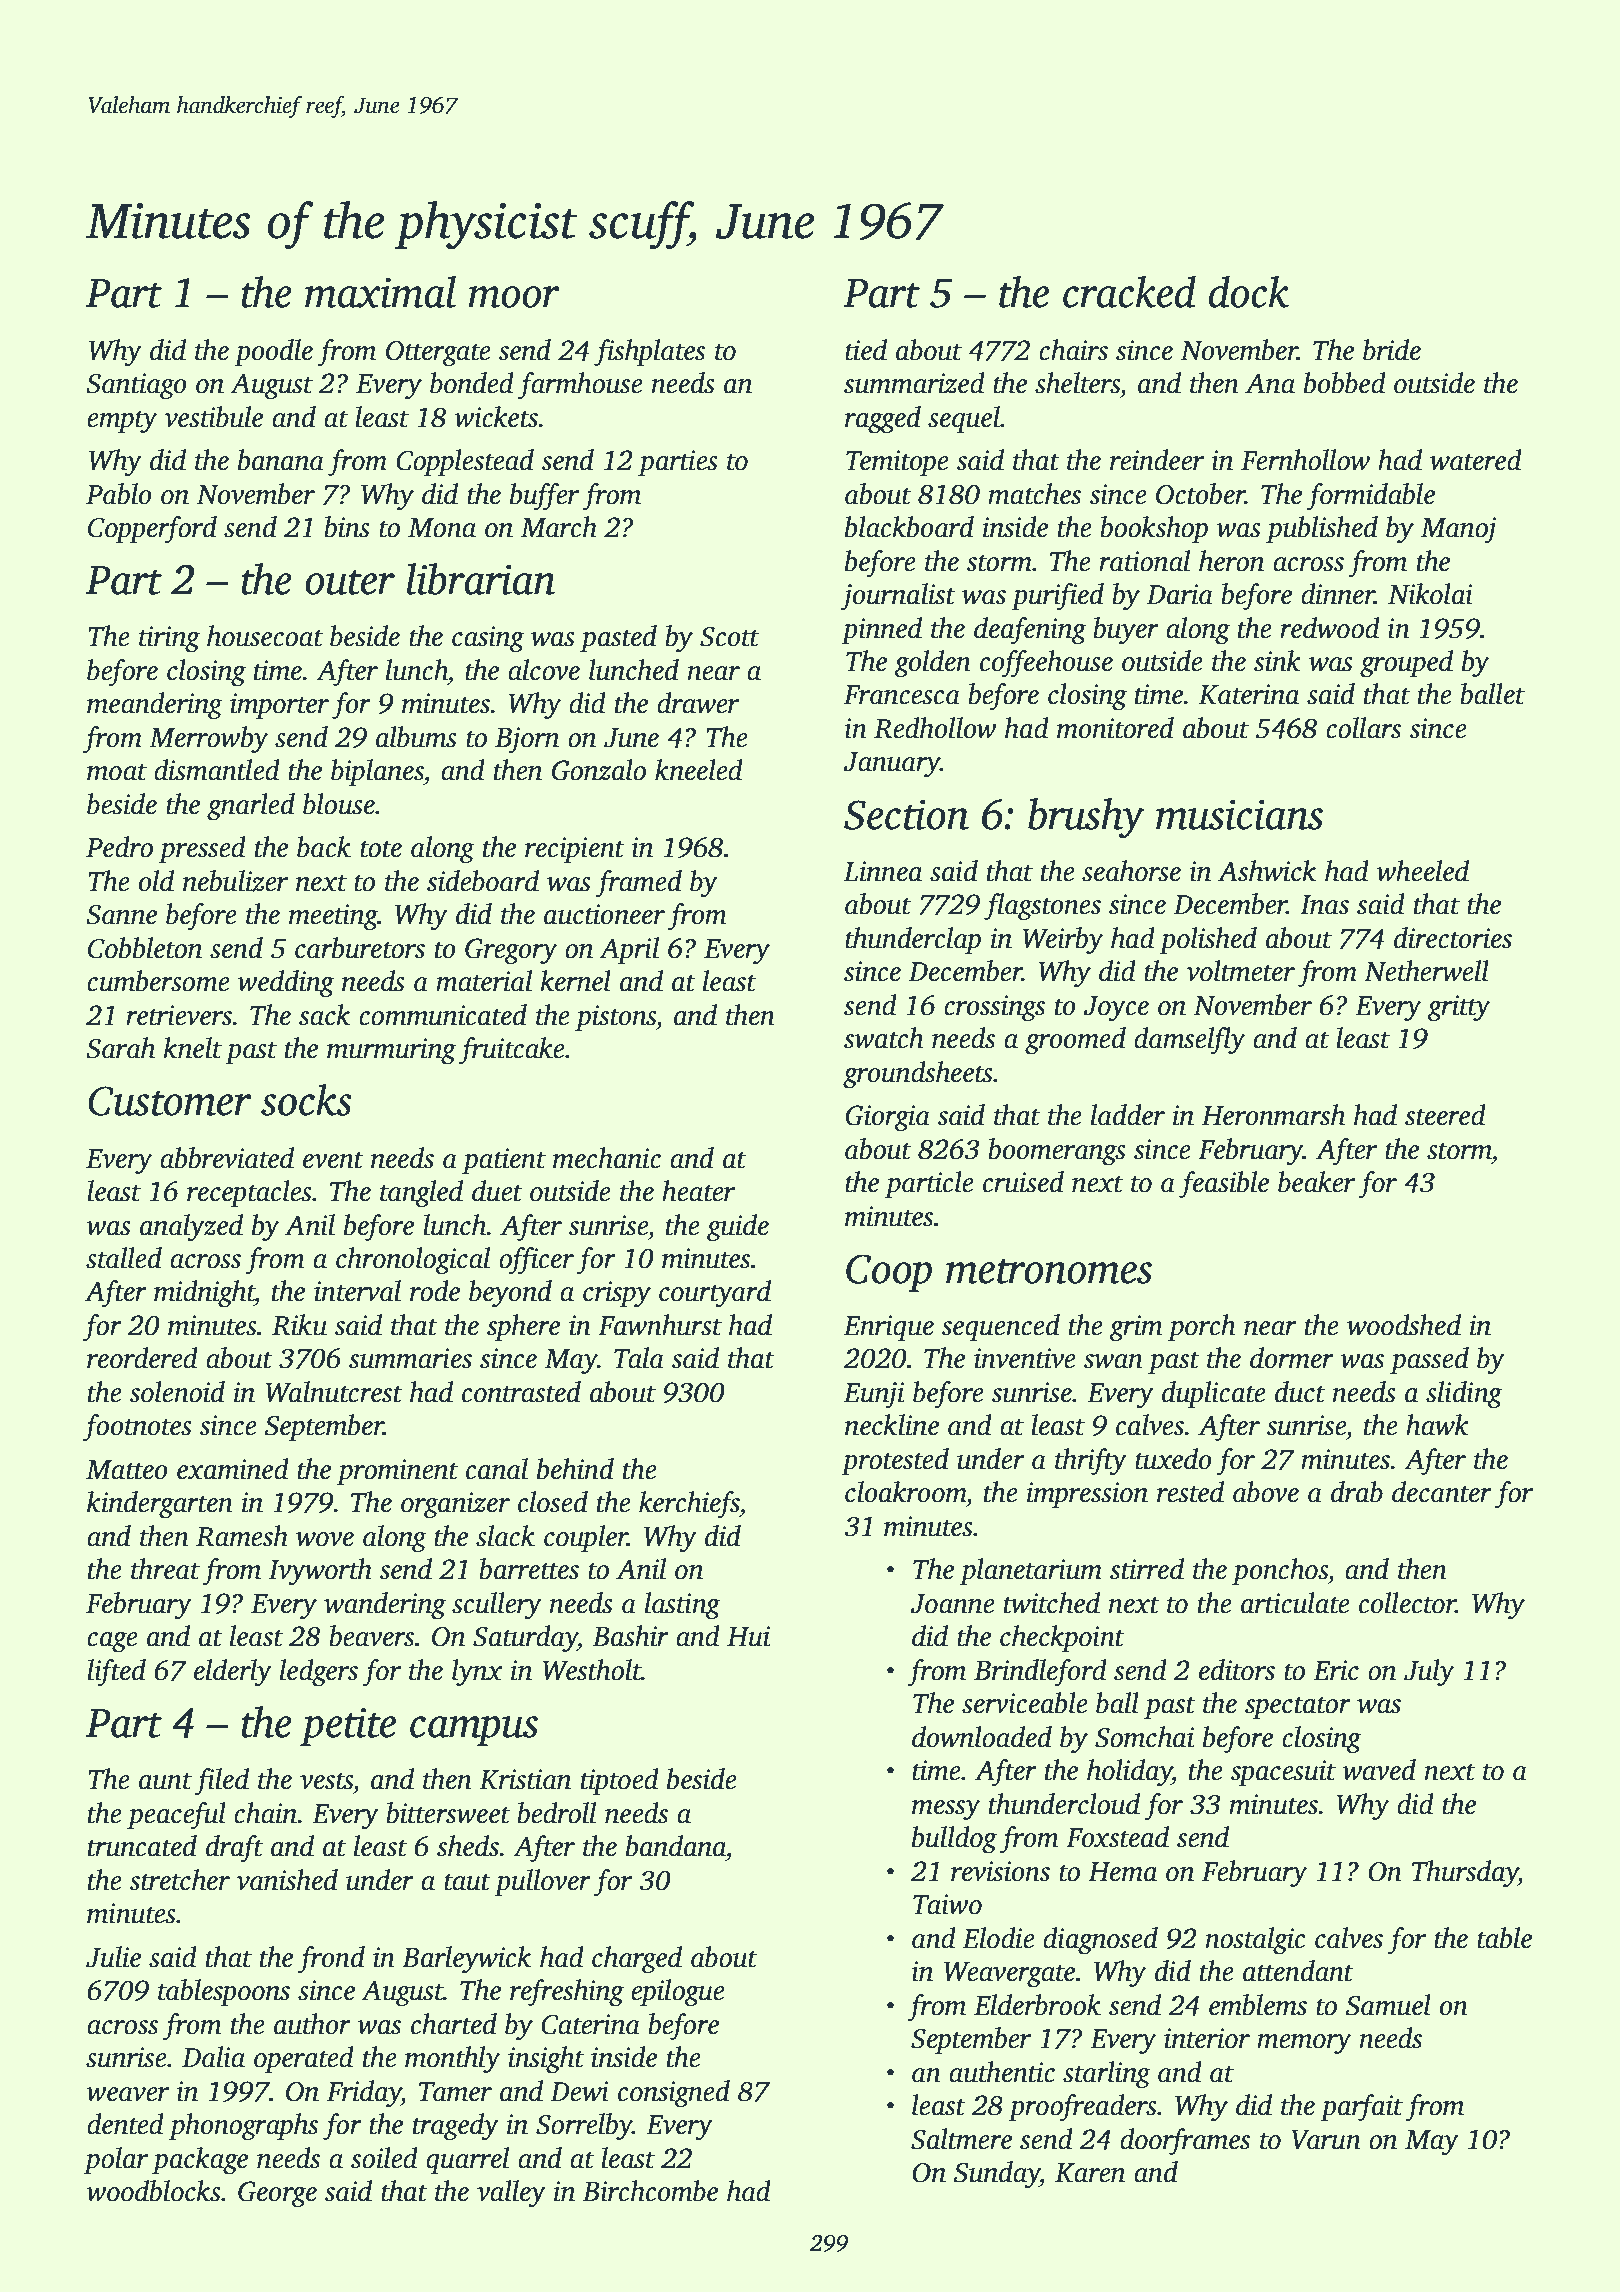  I want to click on tied, so click(866, 350).
